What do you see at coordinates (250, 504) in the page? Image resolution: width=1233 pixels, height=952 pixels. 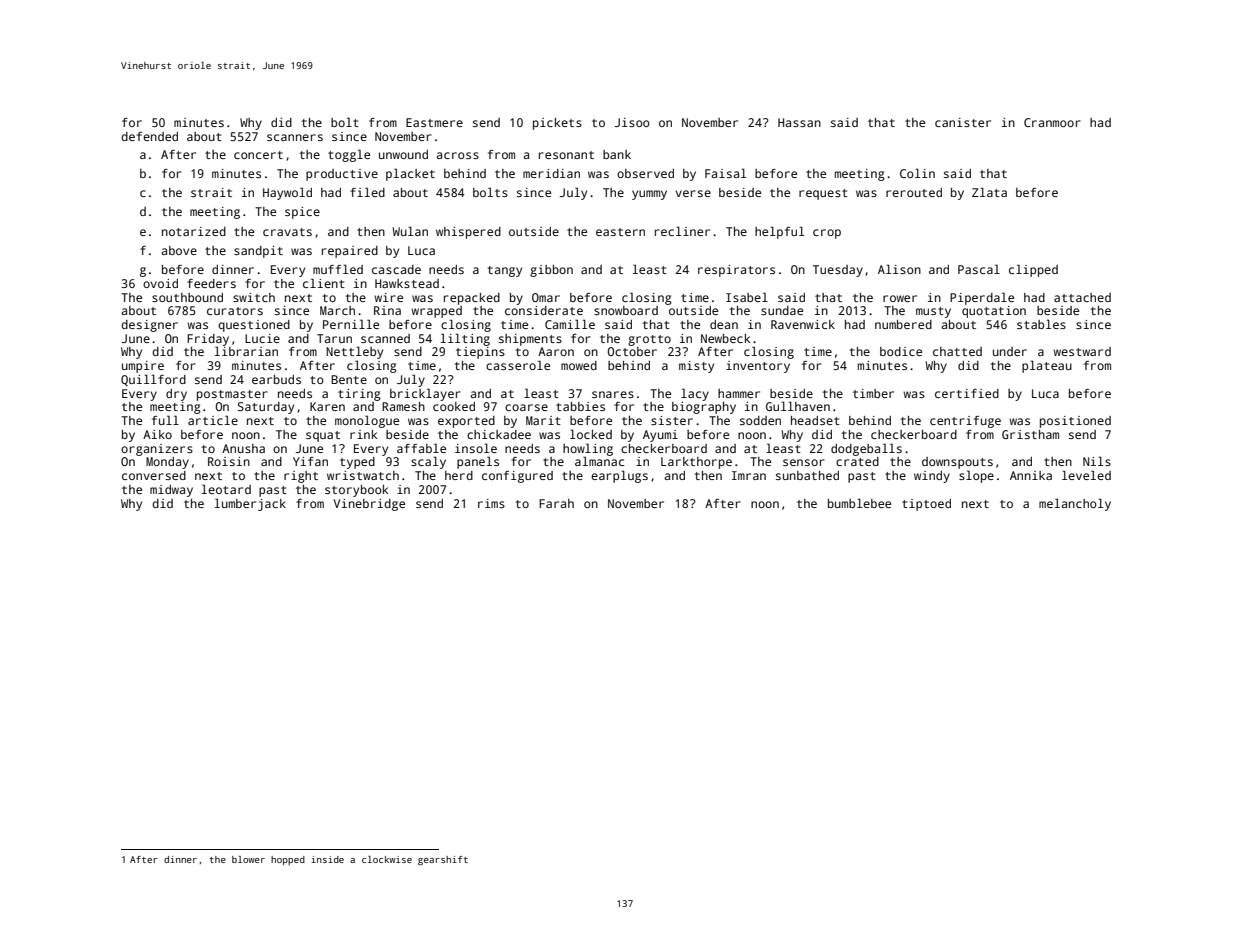 I see `lumberjack` at bounding box center [250, 504].
